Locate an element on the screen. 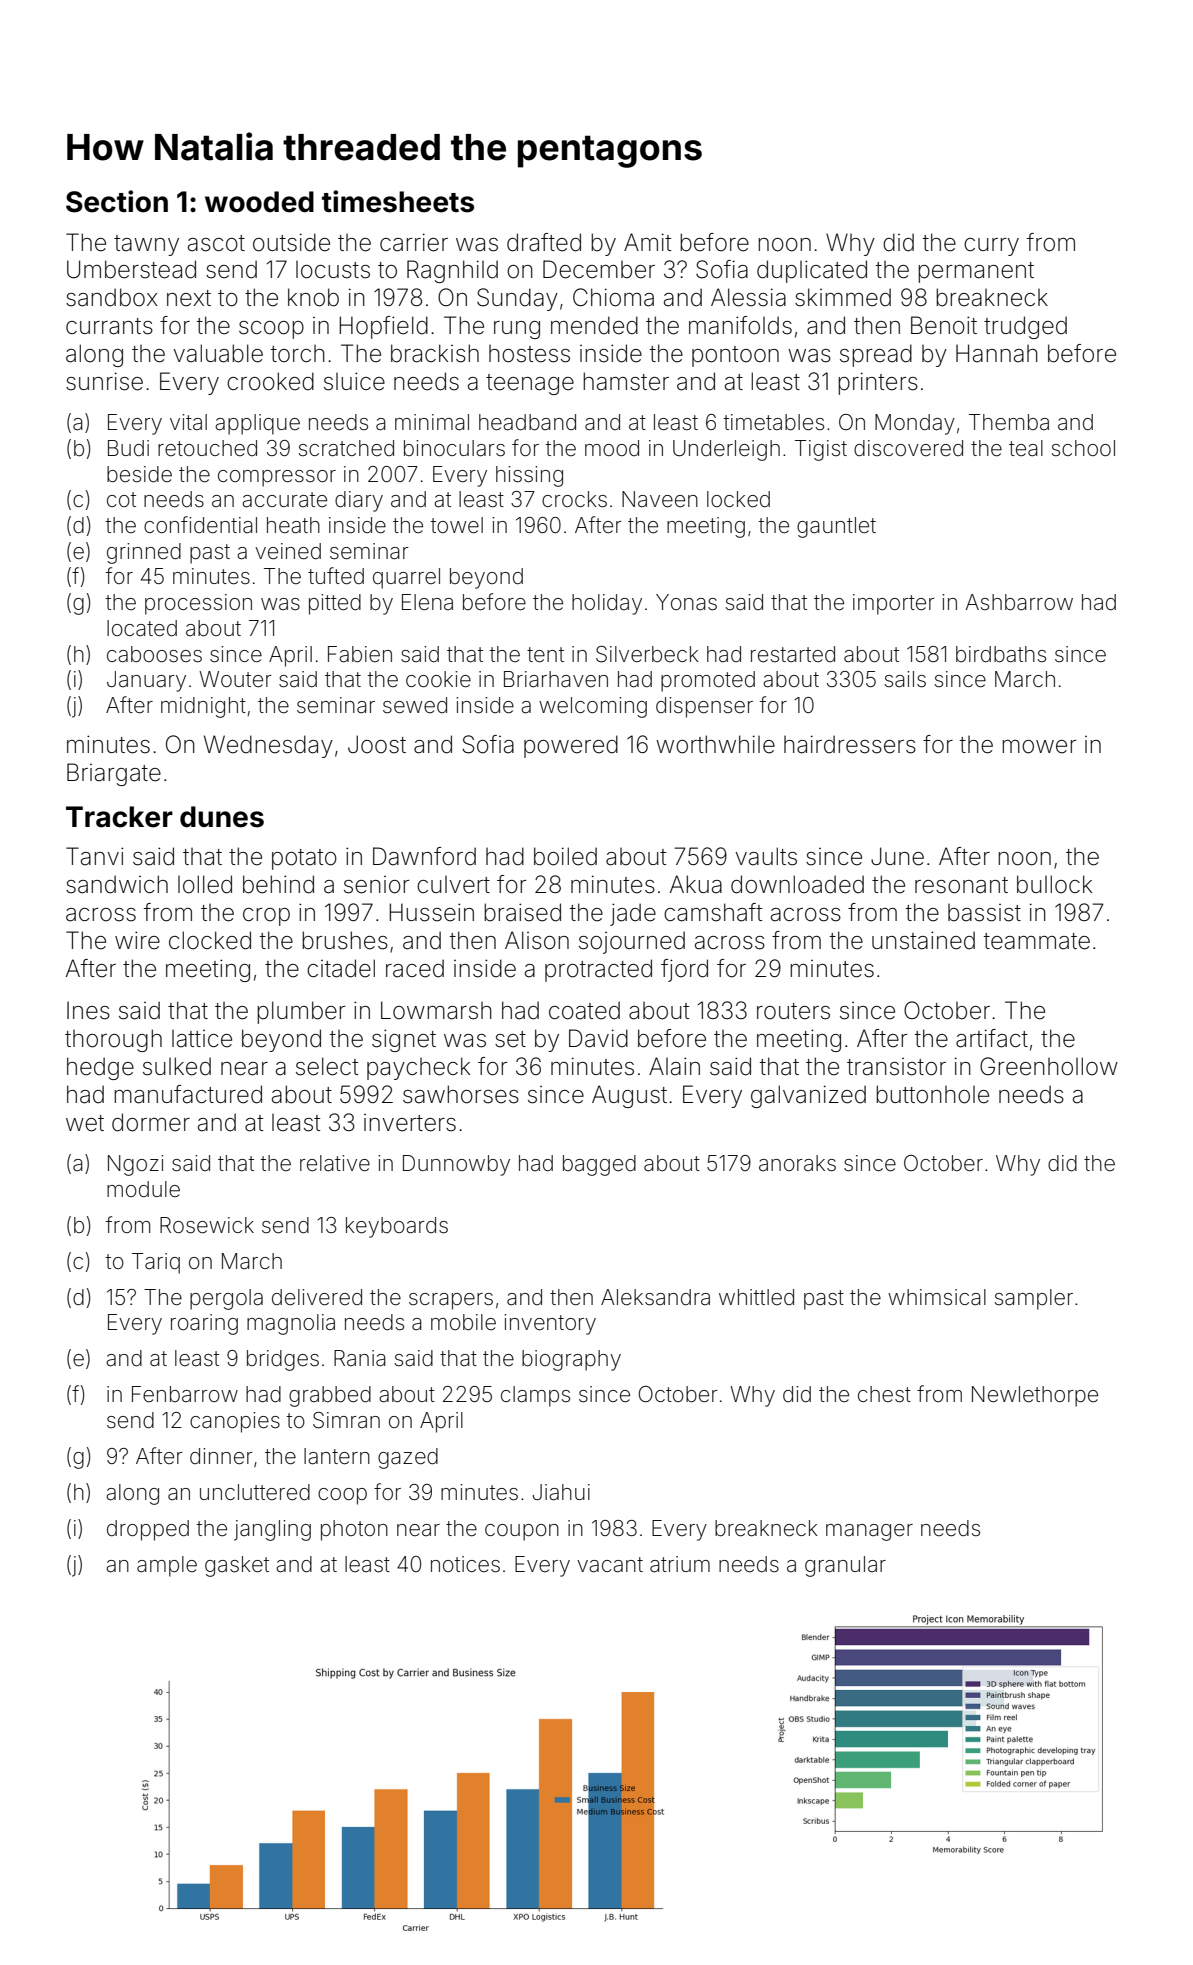 The width and height of the screenshot is (1193, 1965). granular is located at coordinates (845, 1566).
